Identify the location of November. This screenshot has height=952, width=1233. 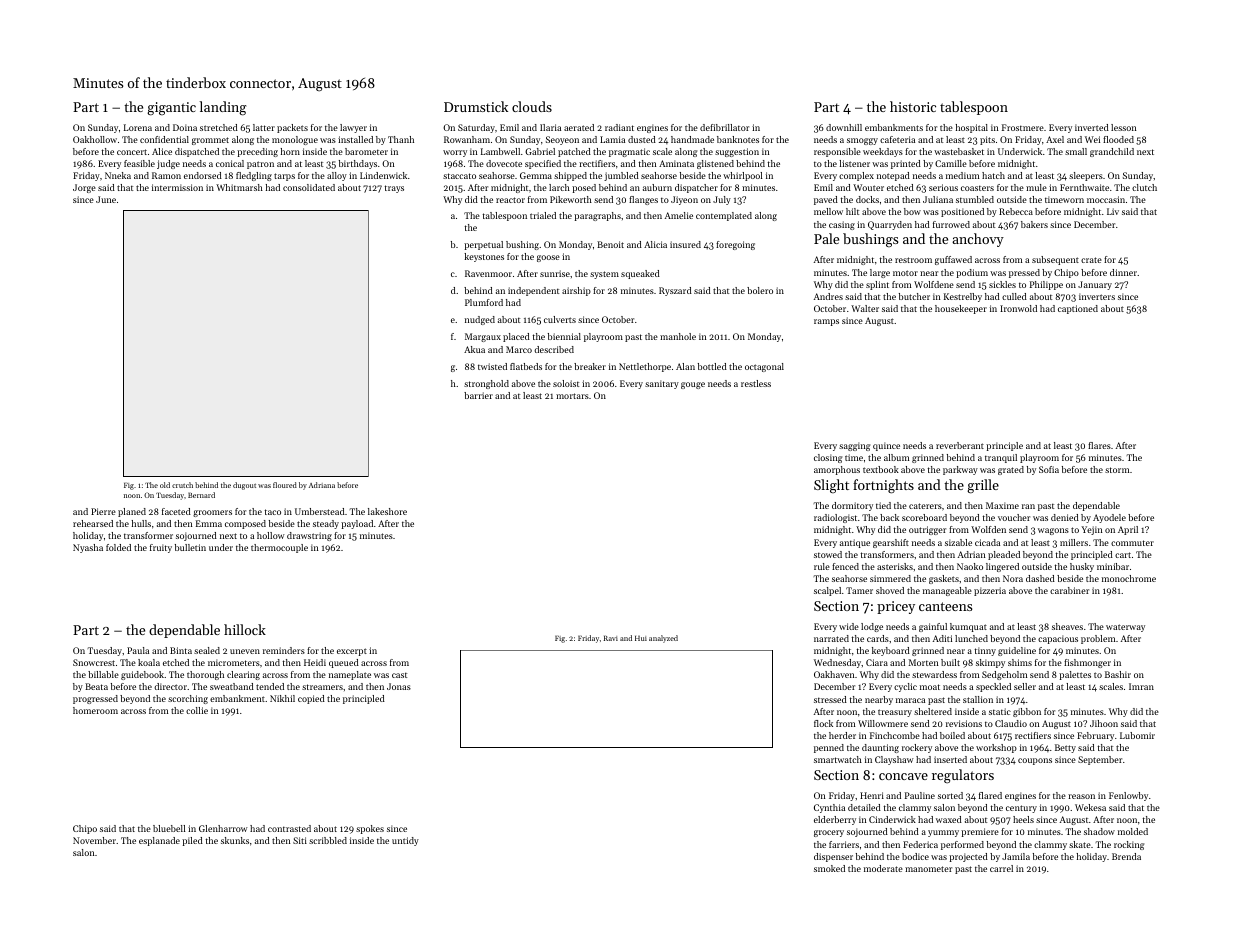
(94, 840).
